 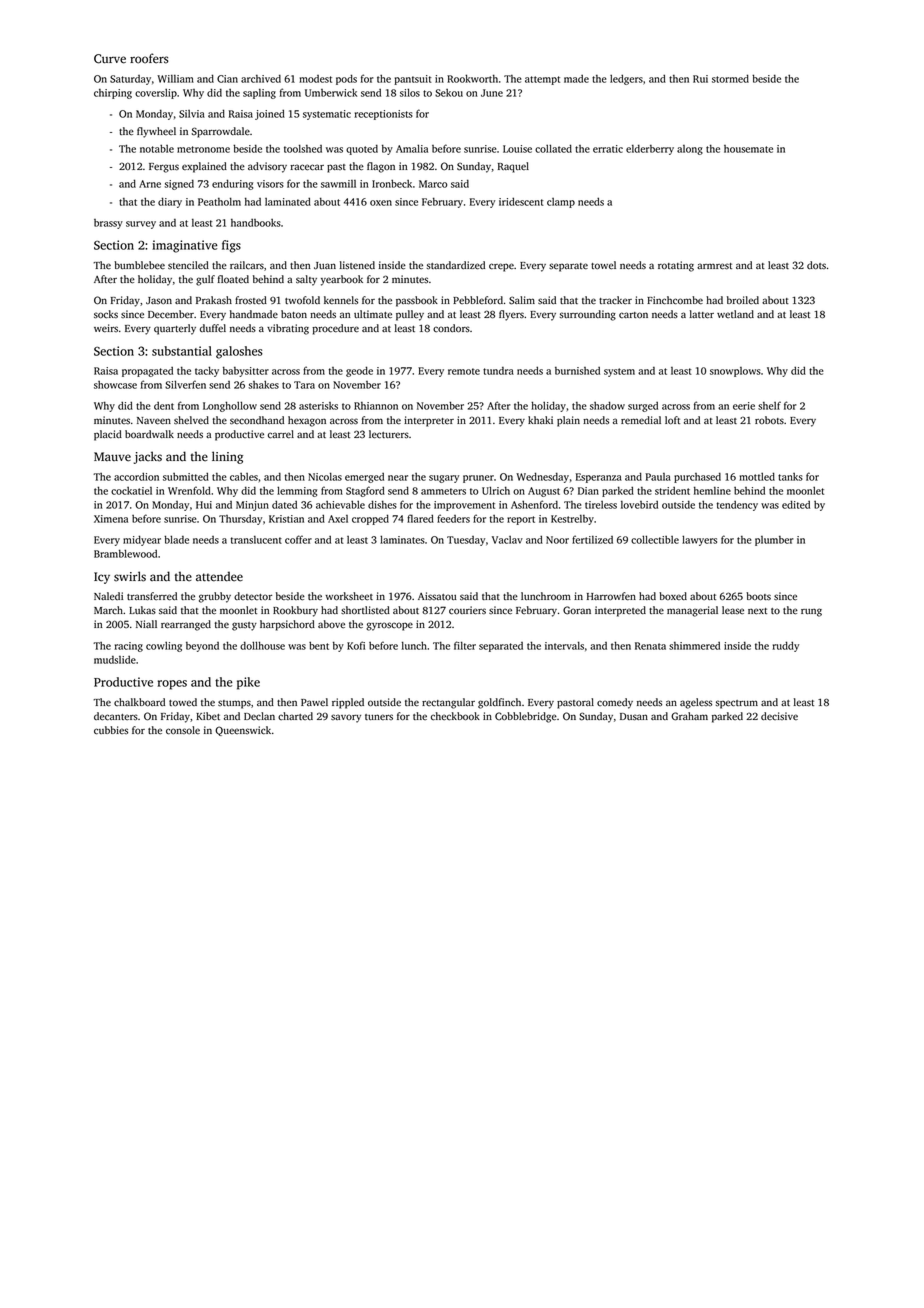 I want to click on decisive, so click(x=779, y=716).
